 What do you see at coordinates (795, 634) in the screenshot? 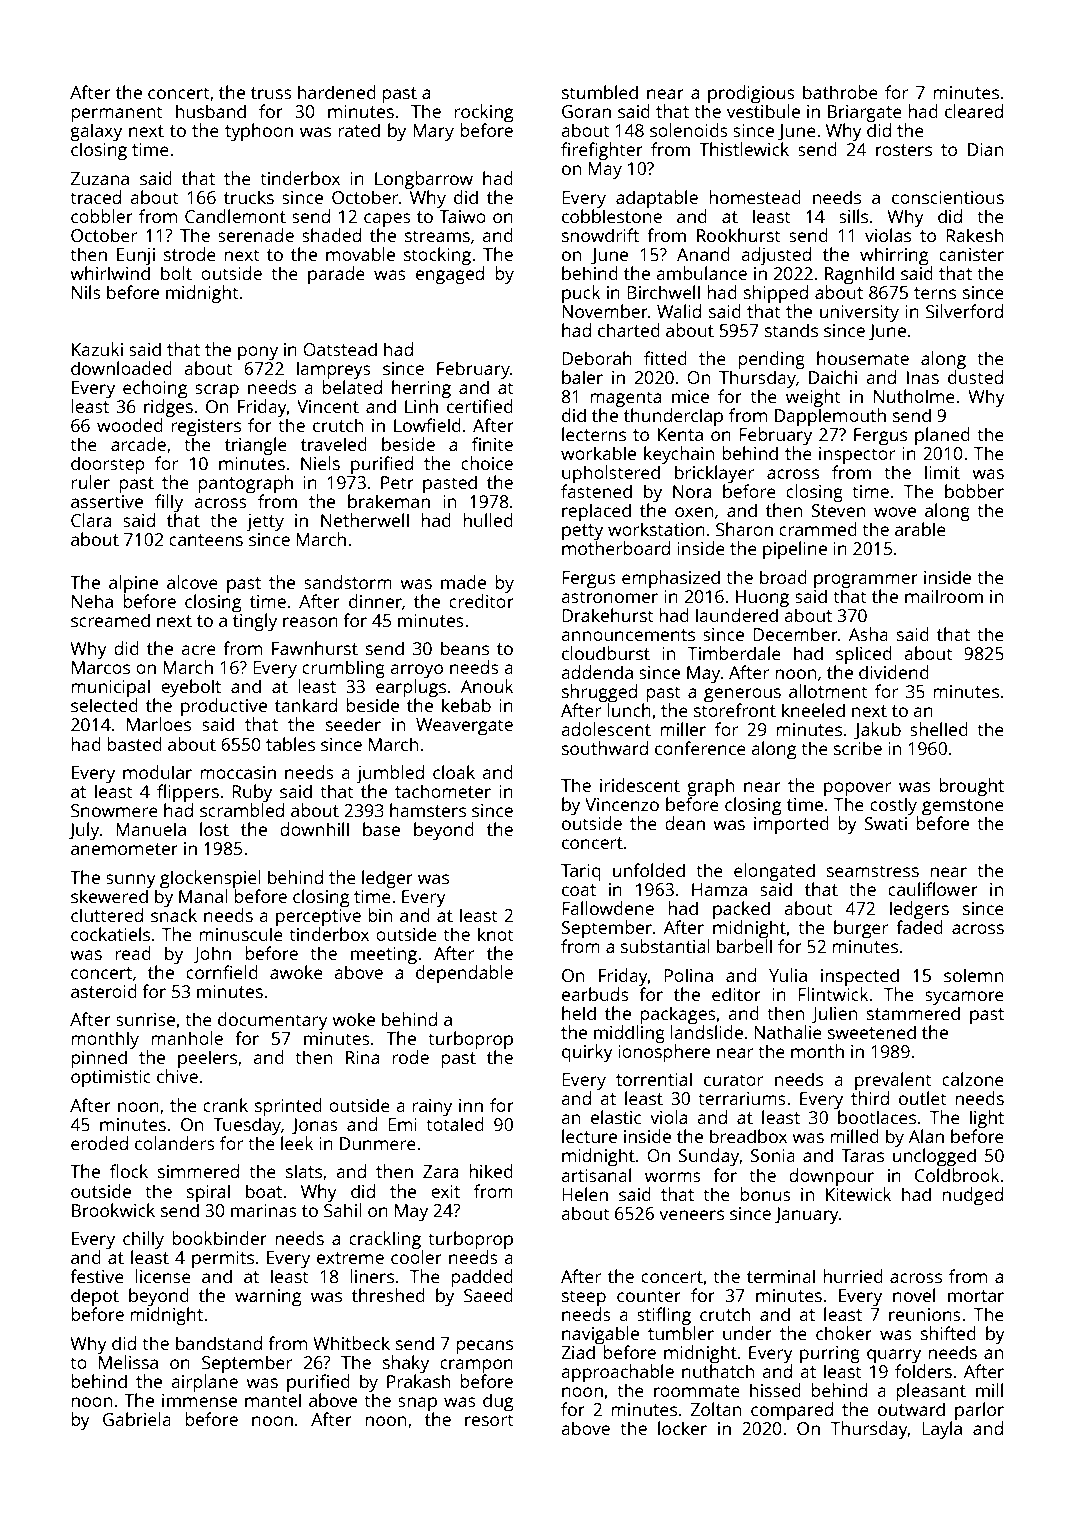
I see `December` at bounding box center [795, 634].
